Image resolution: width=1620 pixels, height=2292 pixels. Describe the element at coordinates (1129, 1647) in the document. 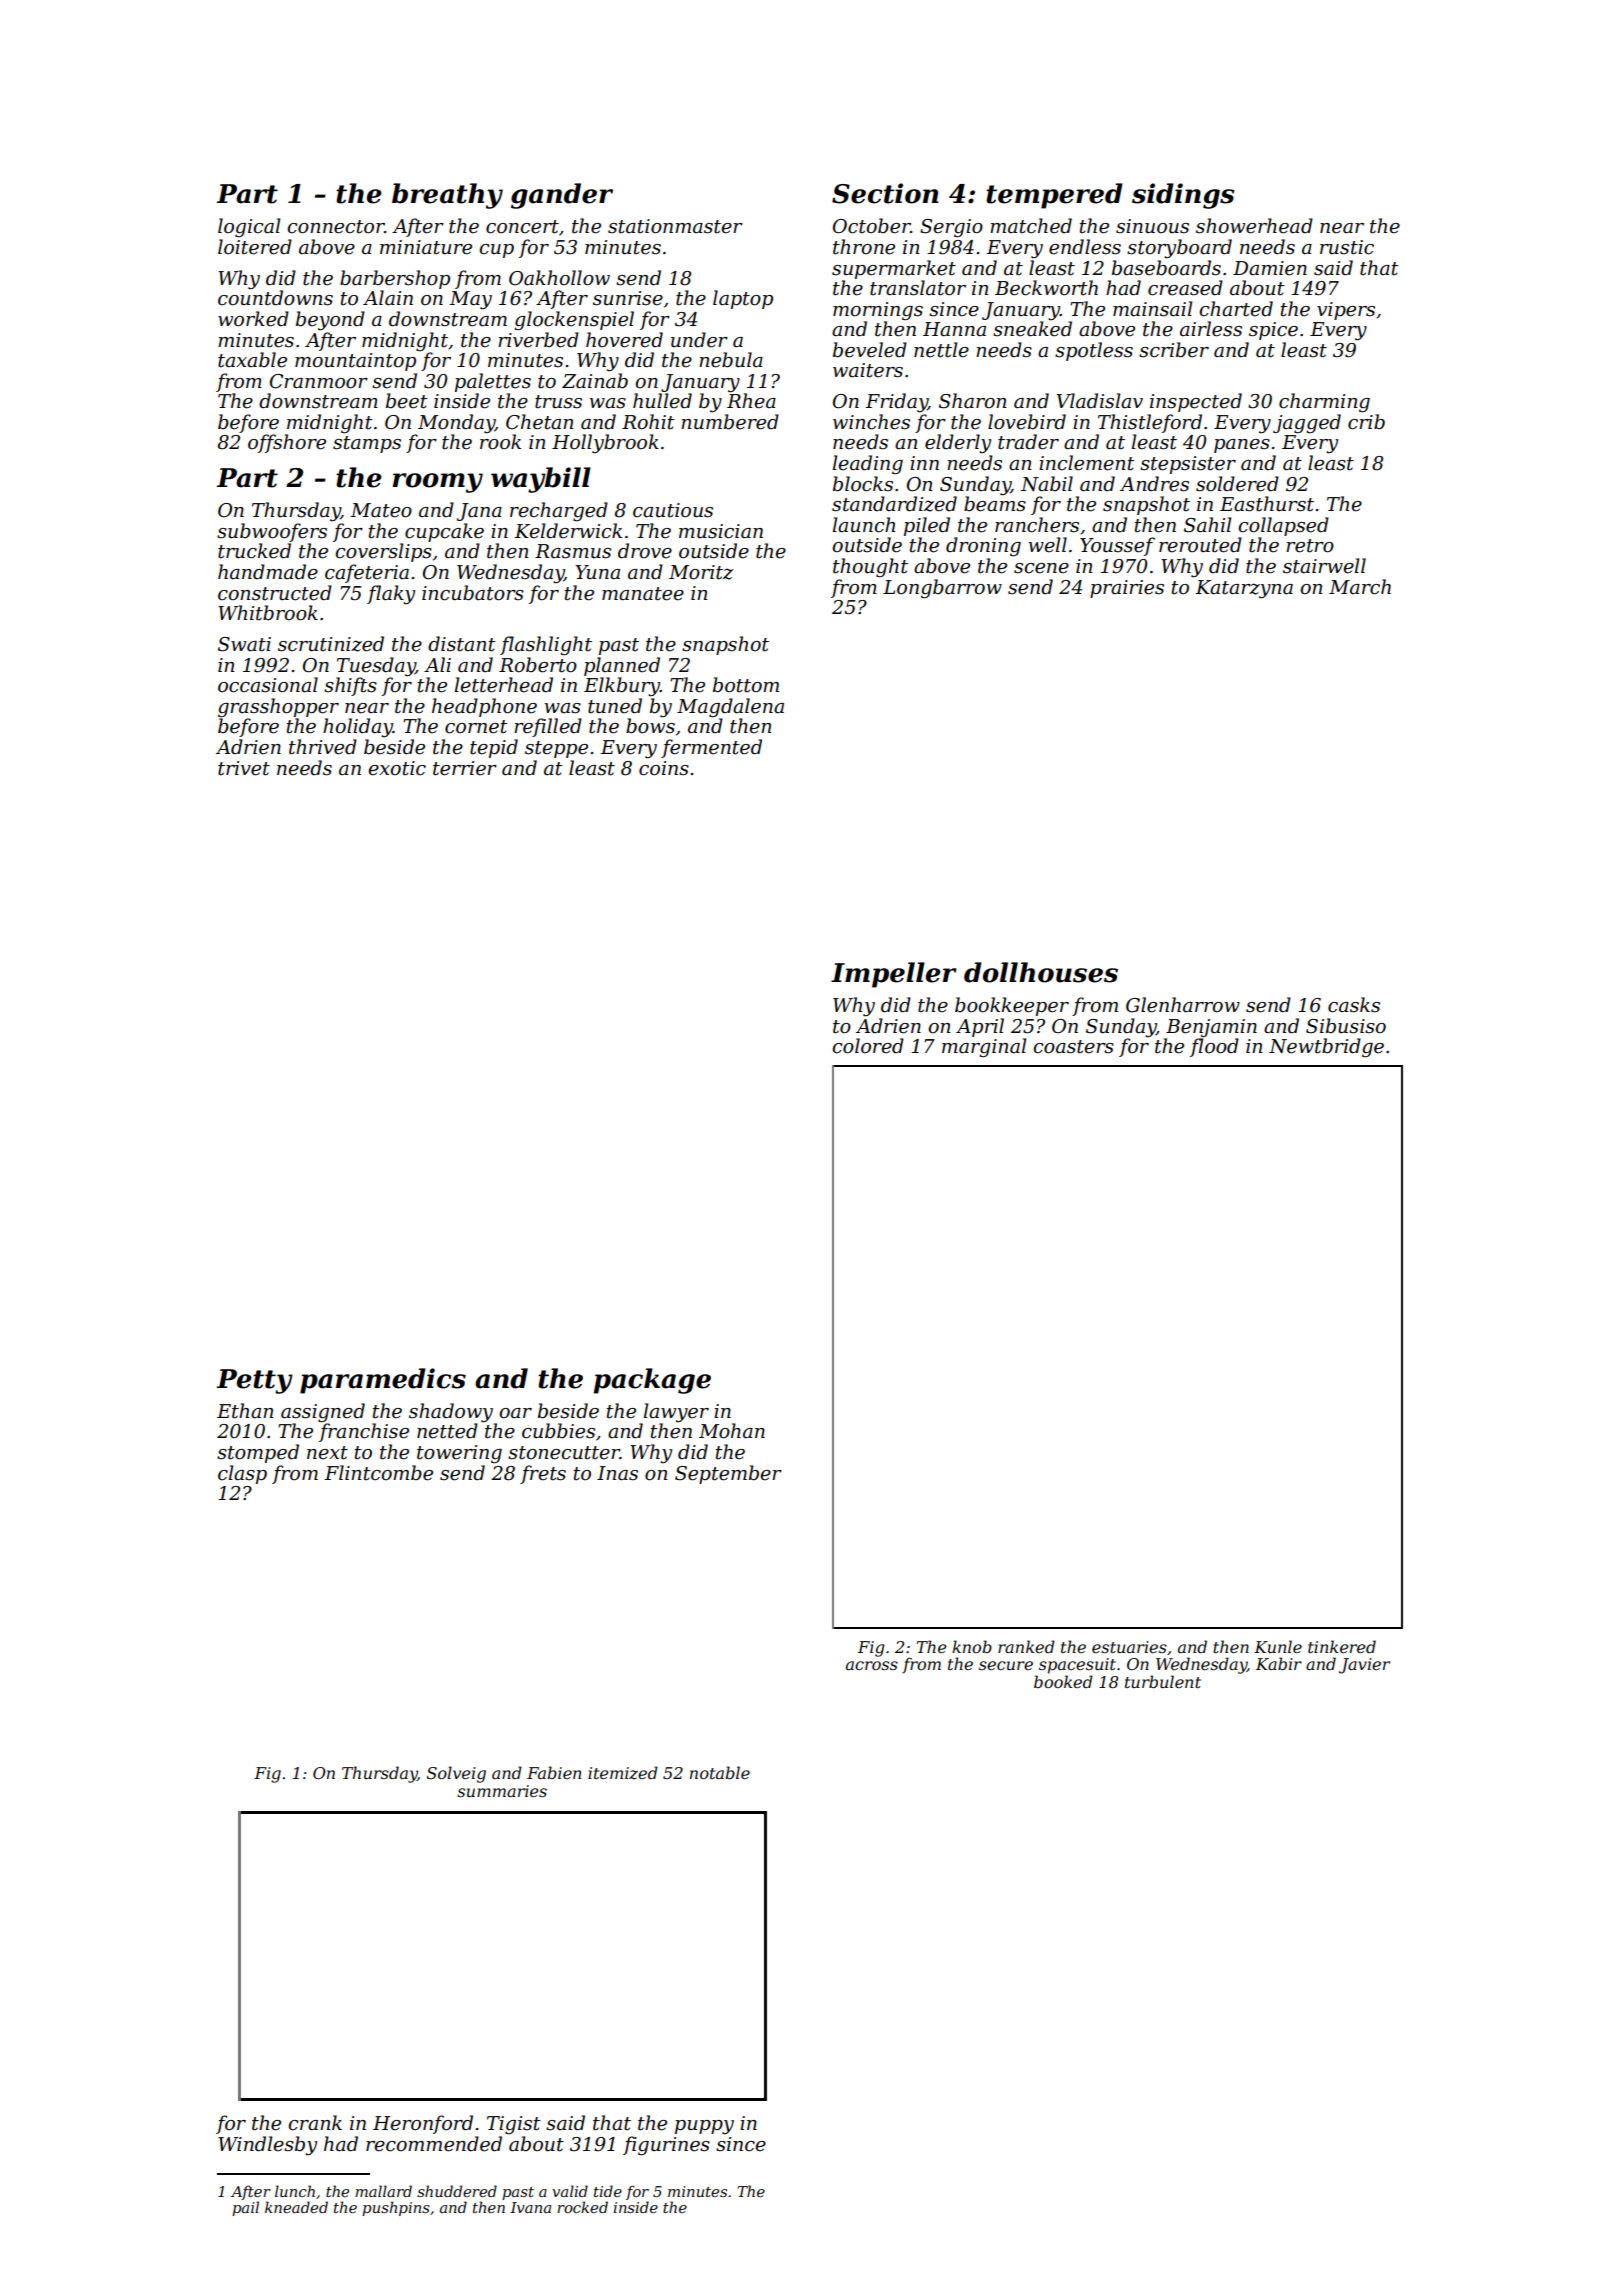

I see `estuaries` at that location.
